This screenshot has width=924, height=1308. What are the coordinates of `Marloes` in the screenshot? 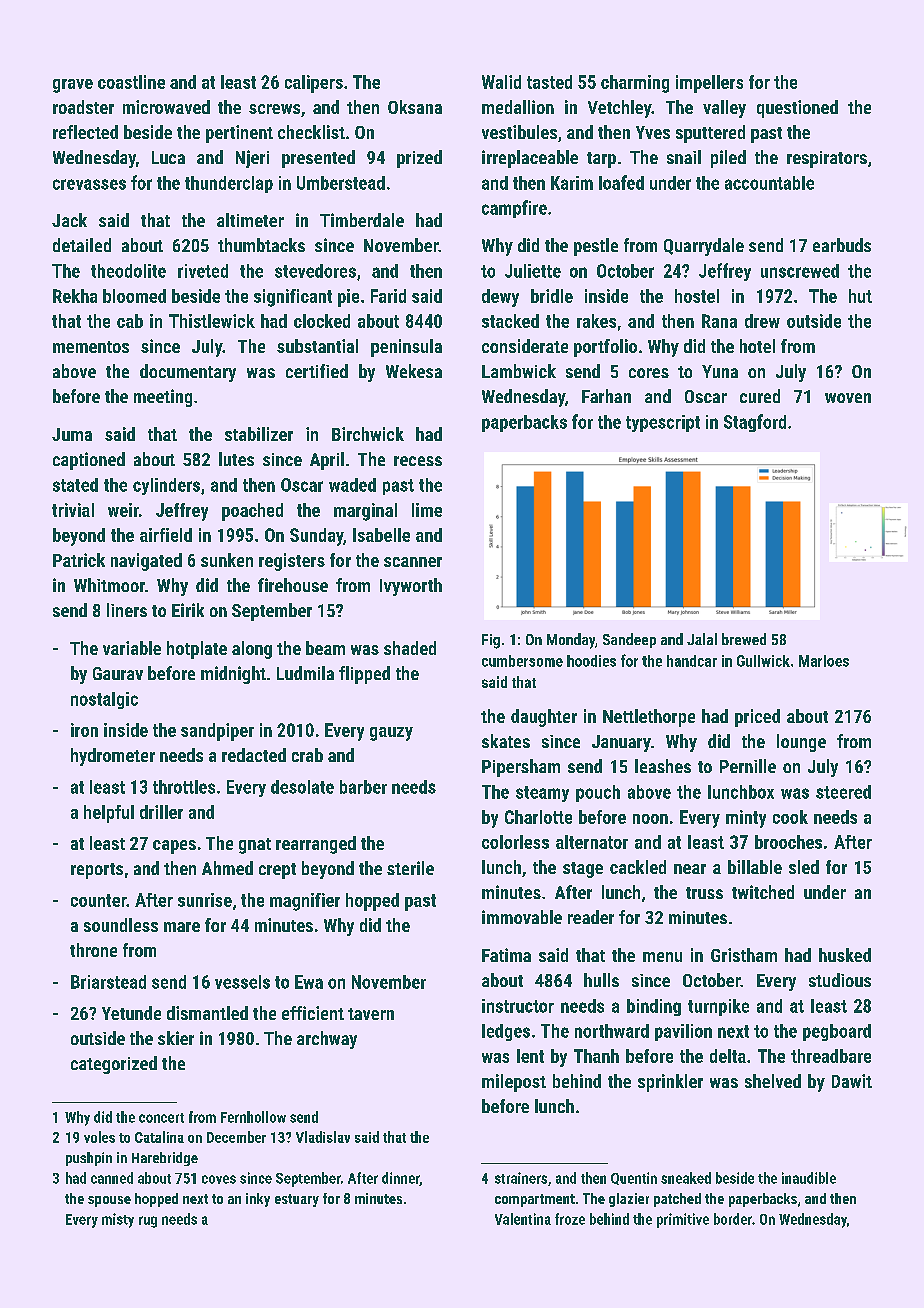 It's located at (824, 661).
